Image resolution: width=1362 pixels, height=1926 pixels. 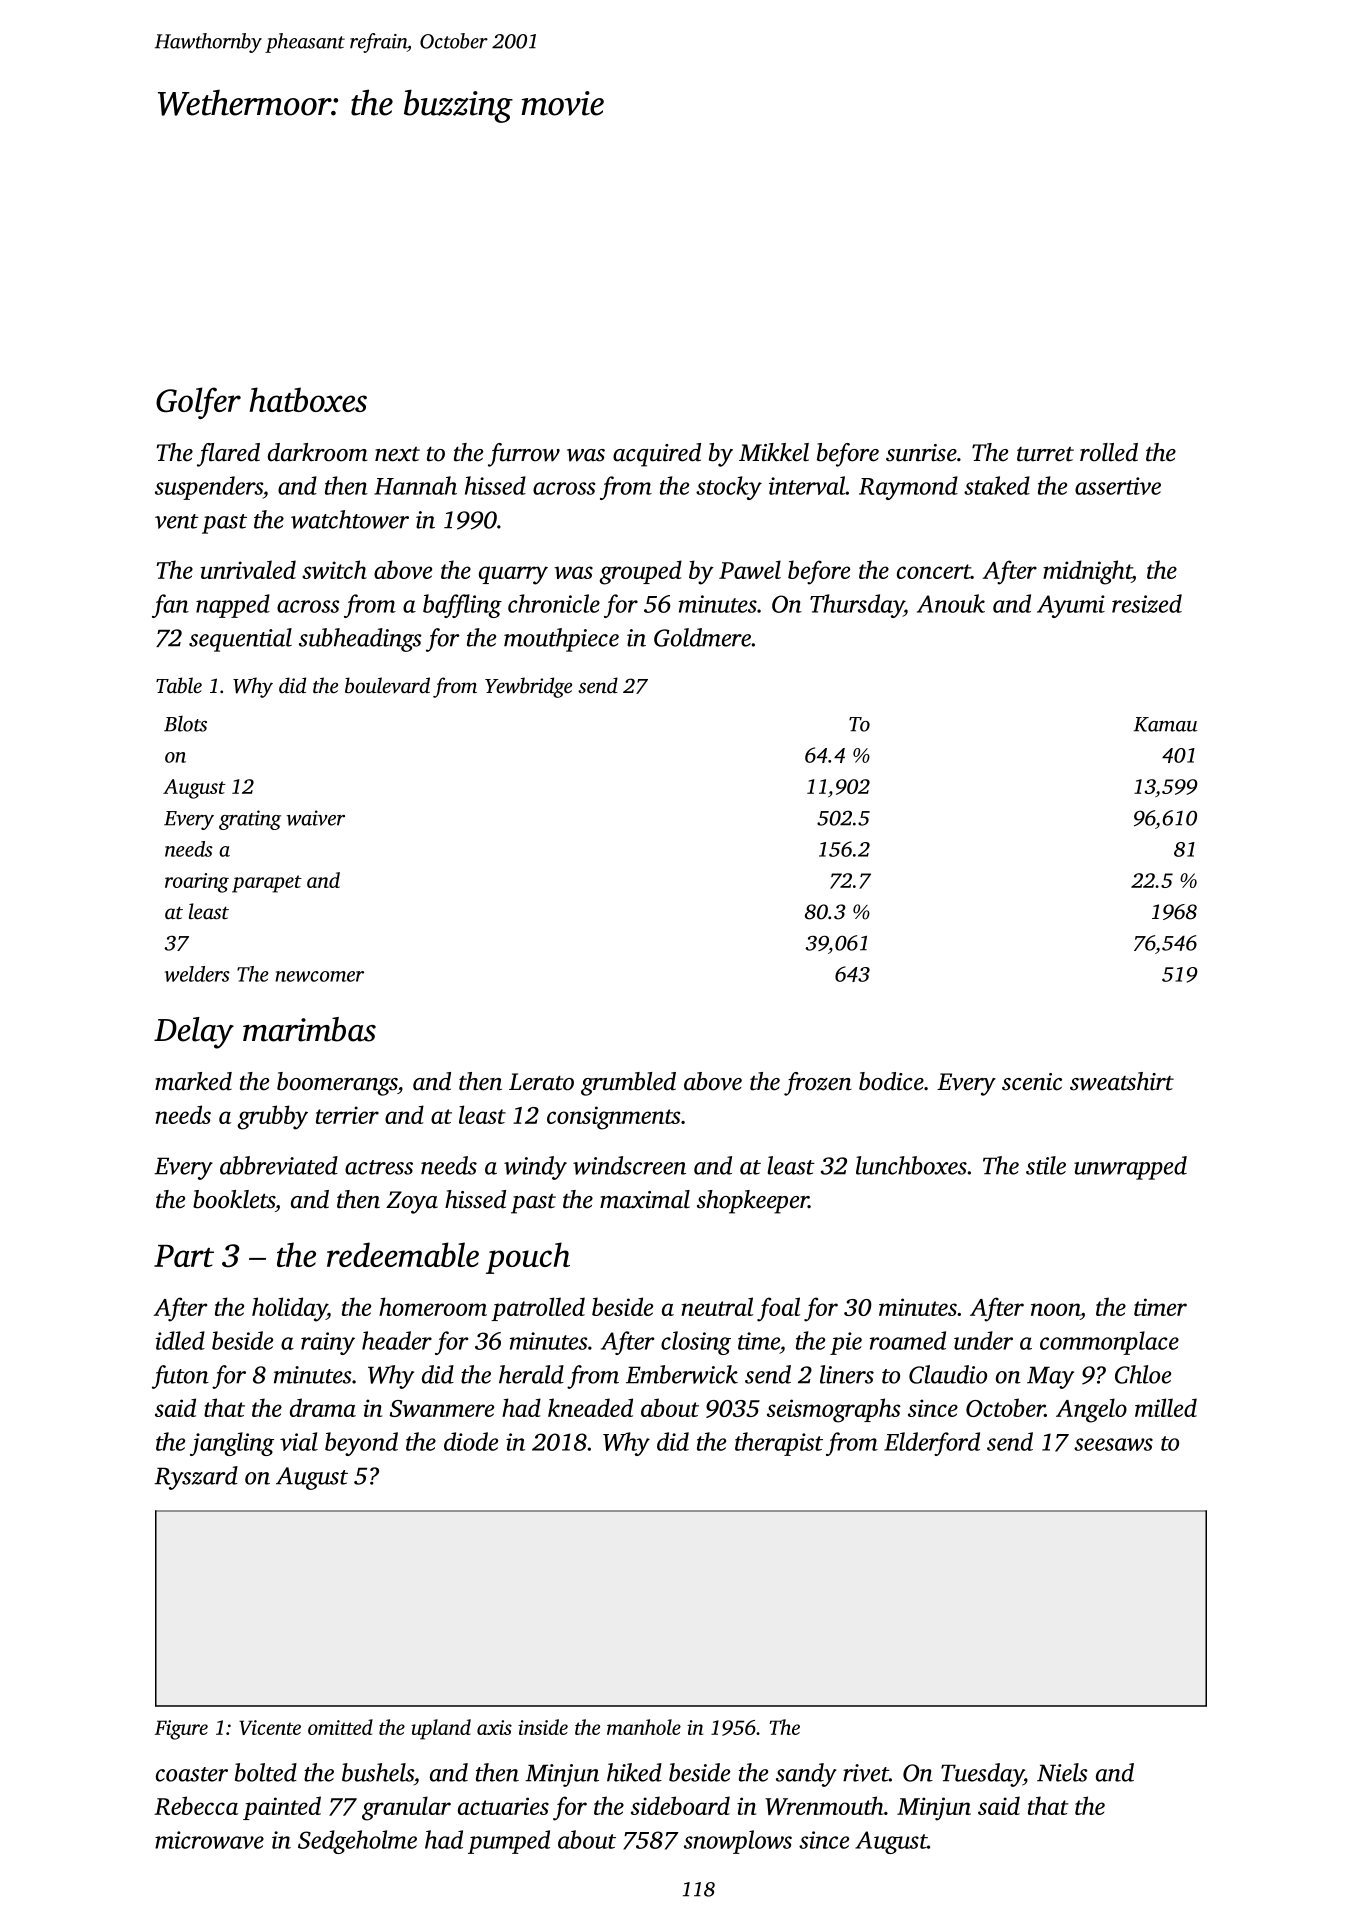 What do you see at coordinates (774, 452) in the screenshot?
I see `Mikkel` at bounding box center [774, 452].
